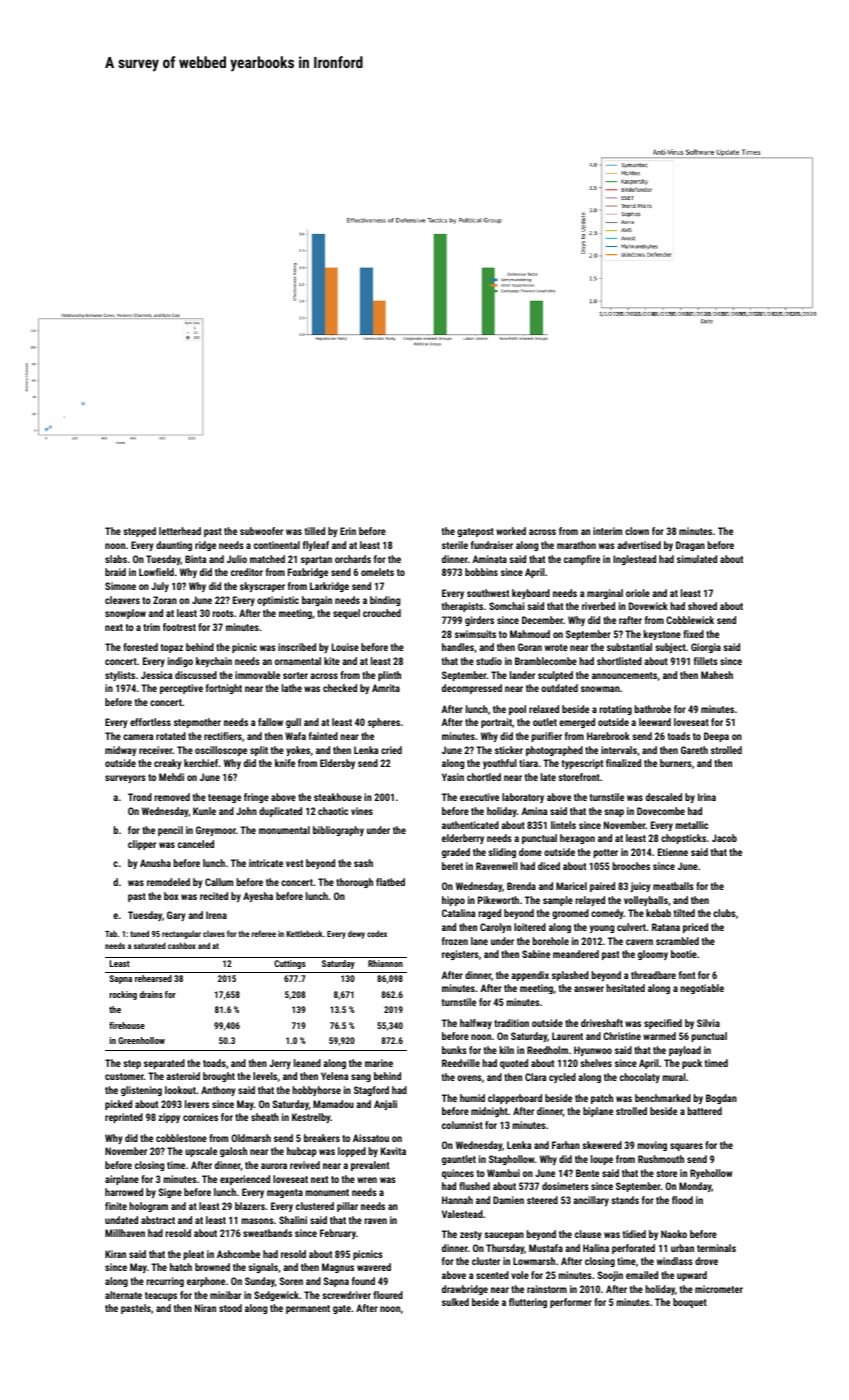 The height and width of the page is (1400, 849). What do you see at coordinates (653, 709) in the page?
I see `bathrobe` at bounding box center [653, 709].
